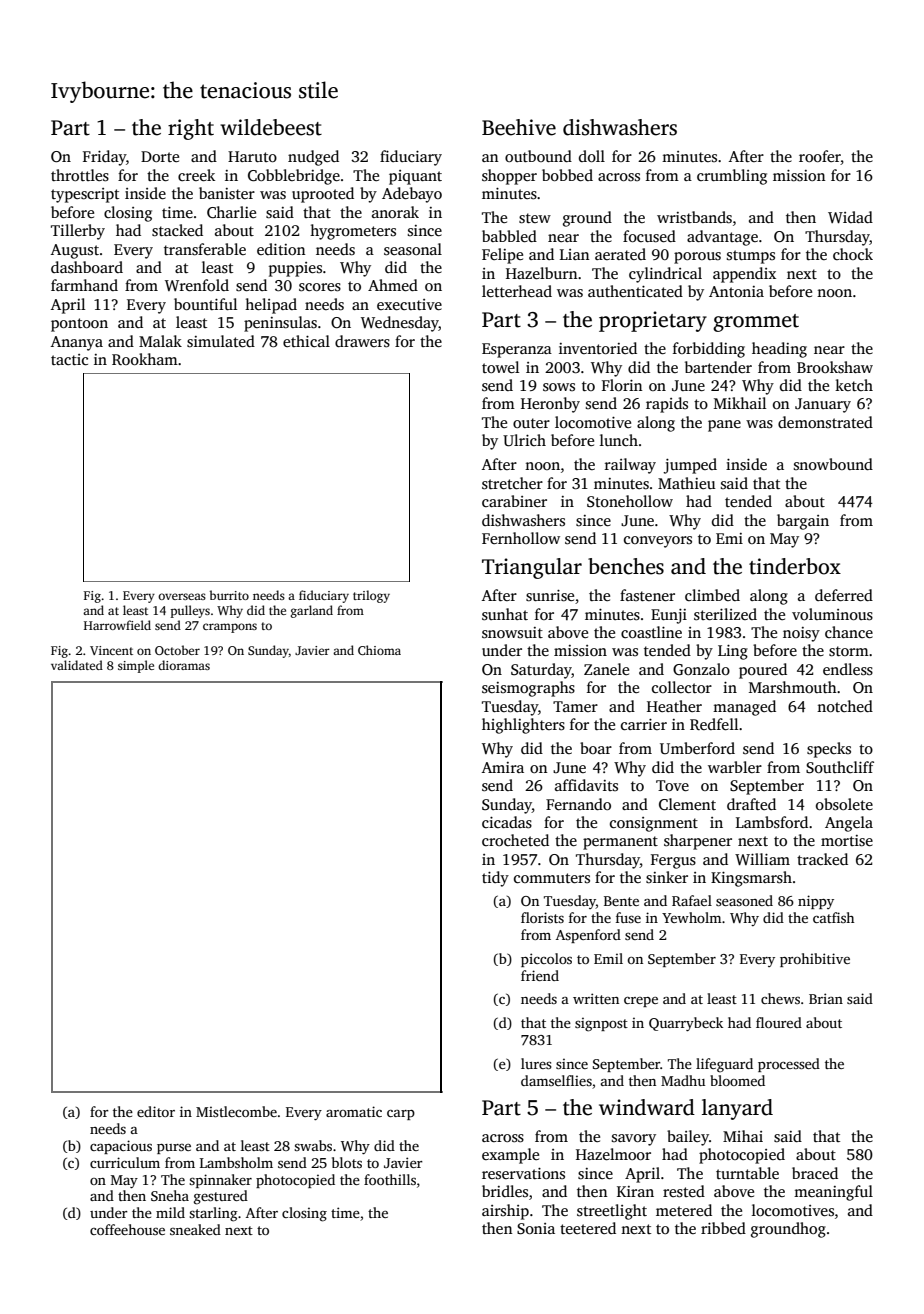 The height and width of the screenshot is (1314, 924). I want to click on Beehive, so click(519, 127).
